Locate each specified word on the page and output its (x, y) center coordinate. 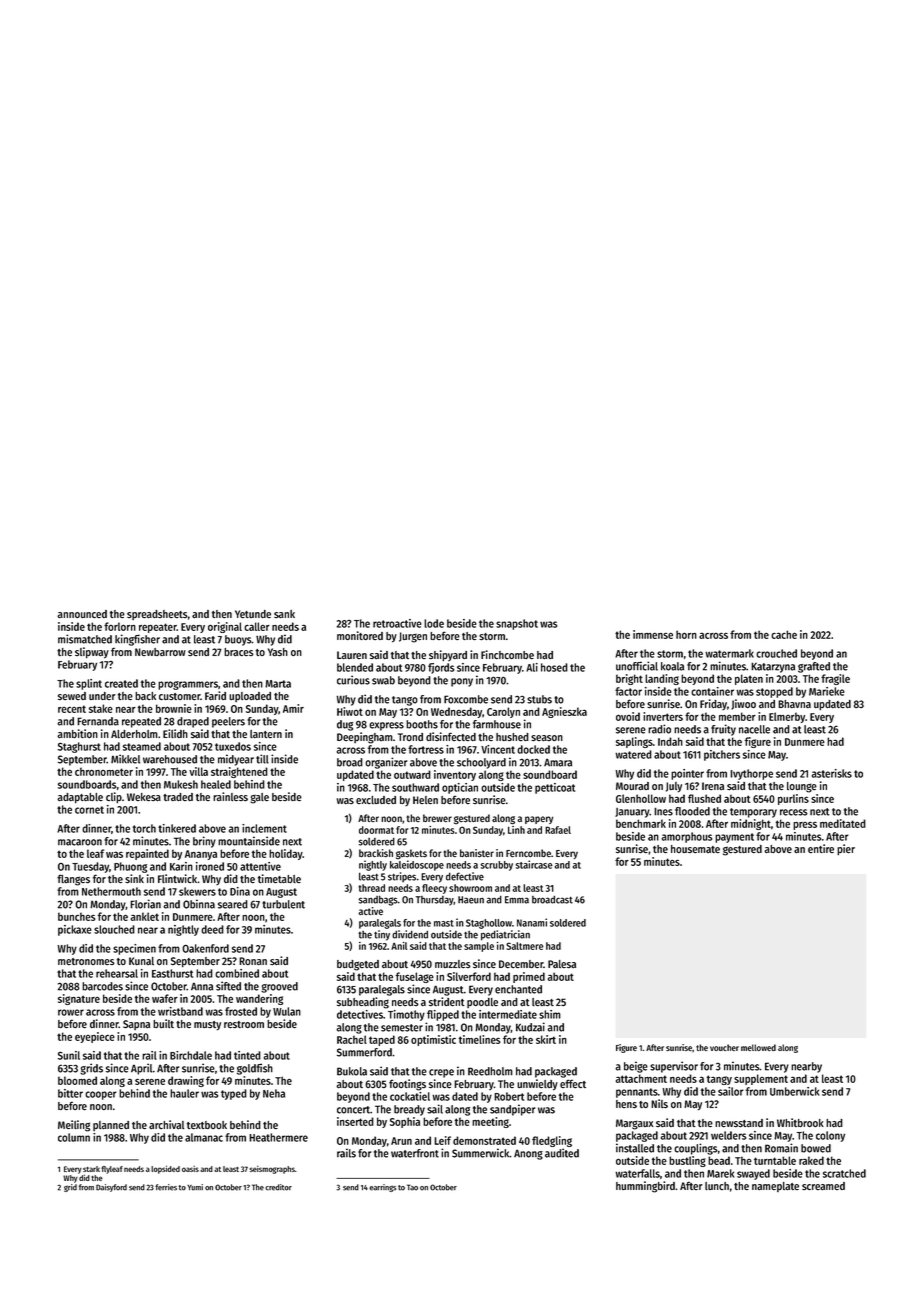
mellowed (758, 1047)
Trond (410, 737)
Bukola (352, 1071)
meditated (843, 823)
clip (114, 798)
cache (784, 634)
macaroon (80, 842)
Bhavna (794, 704)
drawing (186, 1081)
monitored (360, 635)
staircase (534, 864)
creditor (278, 1187)
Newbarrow (160, 652)
